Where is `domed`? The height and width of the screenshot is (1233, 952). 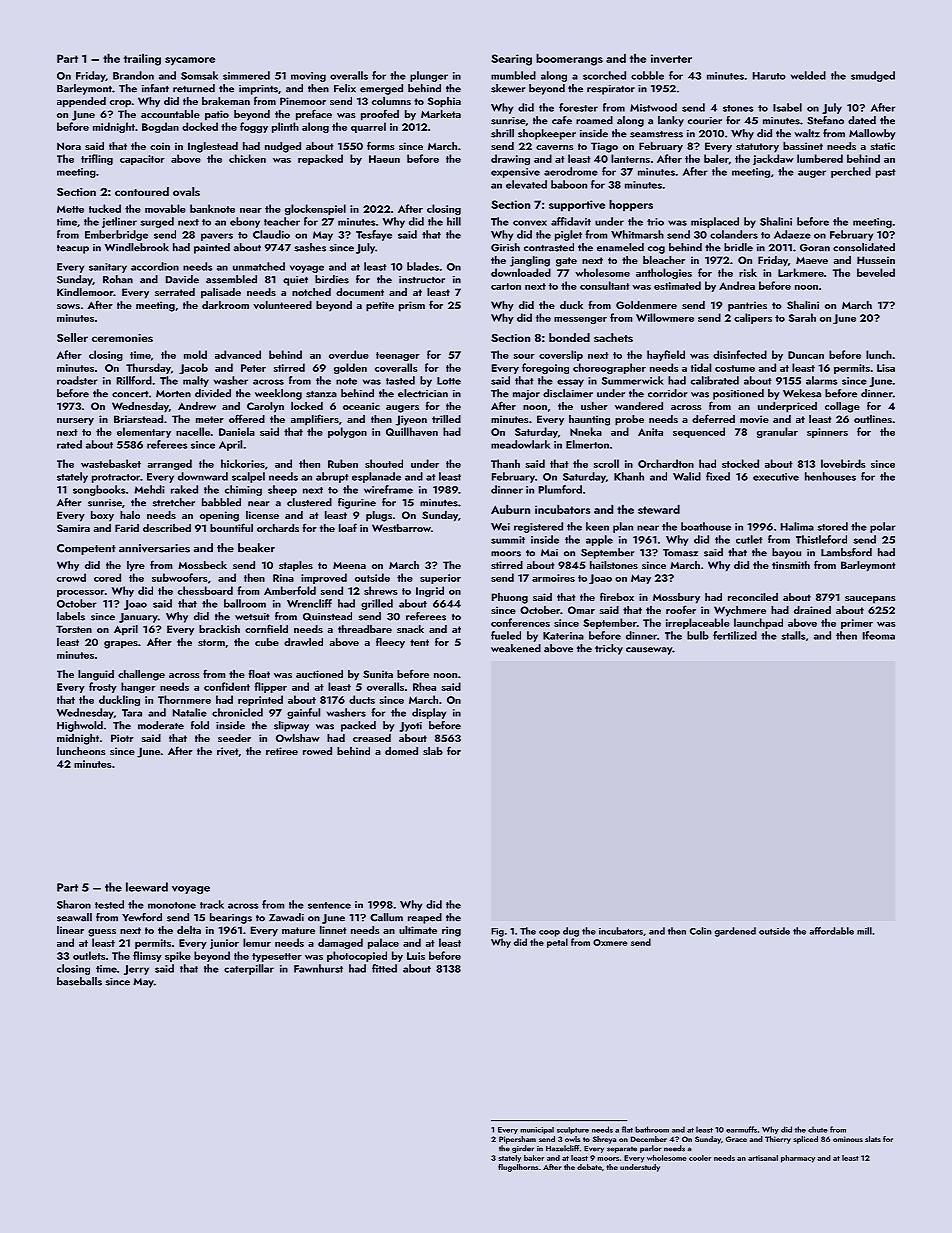 domed is located at coordinates (401, 751).
